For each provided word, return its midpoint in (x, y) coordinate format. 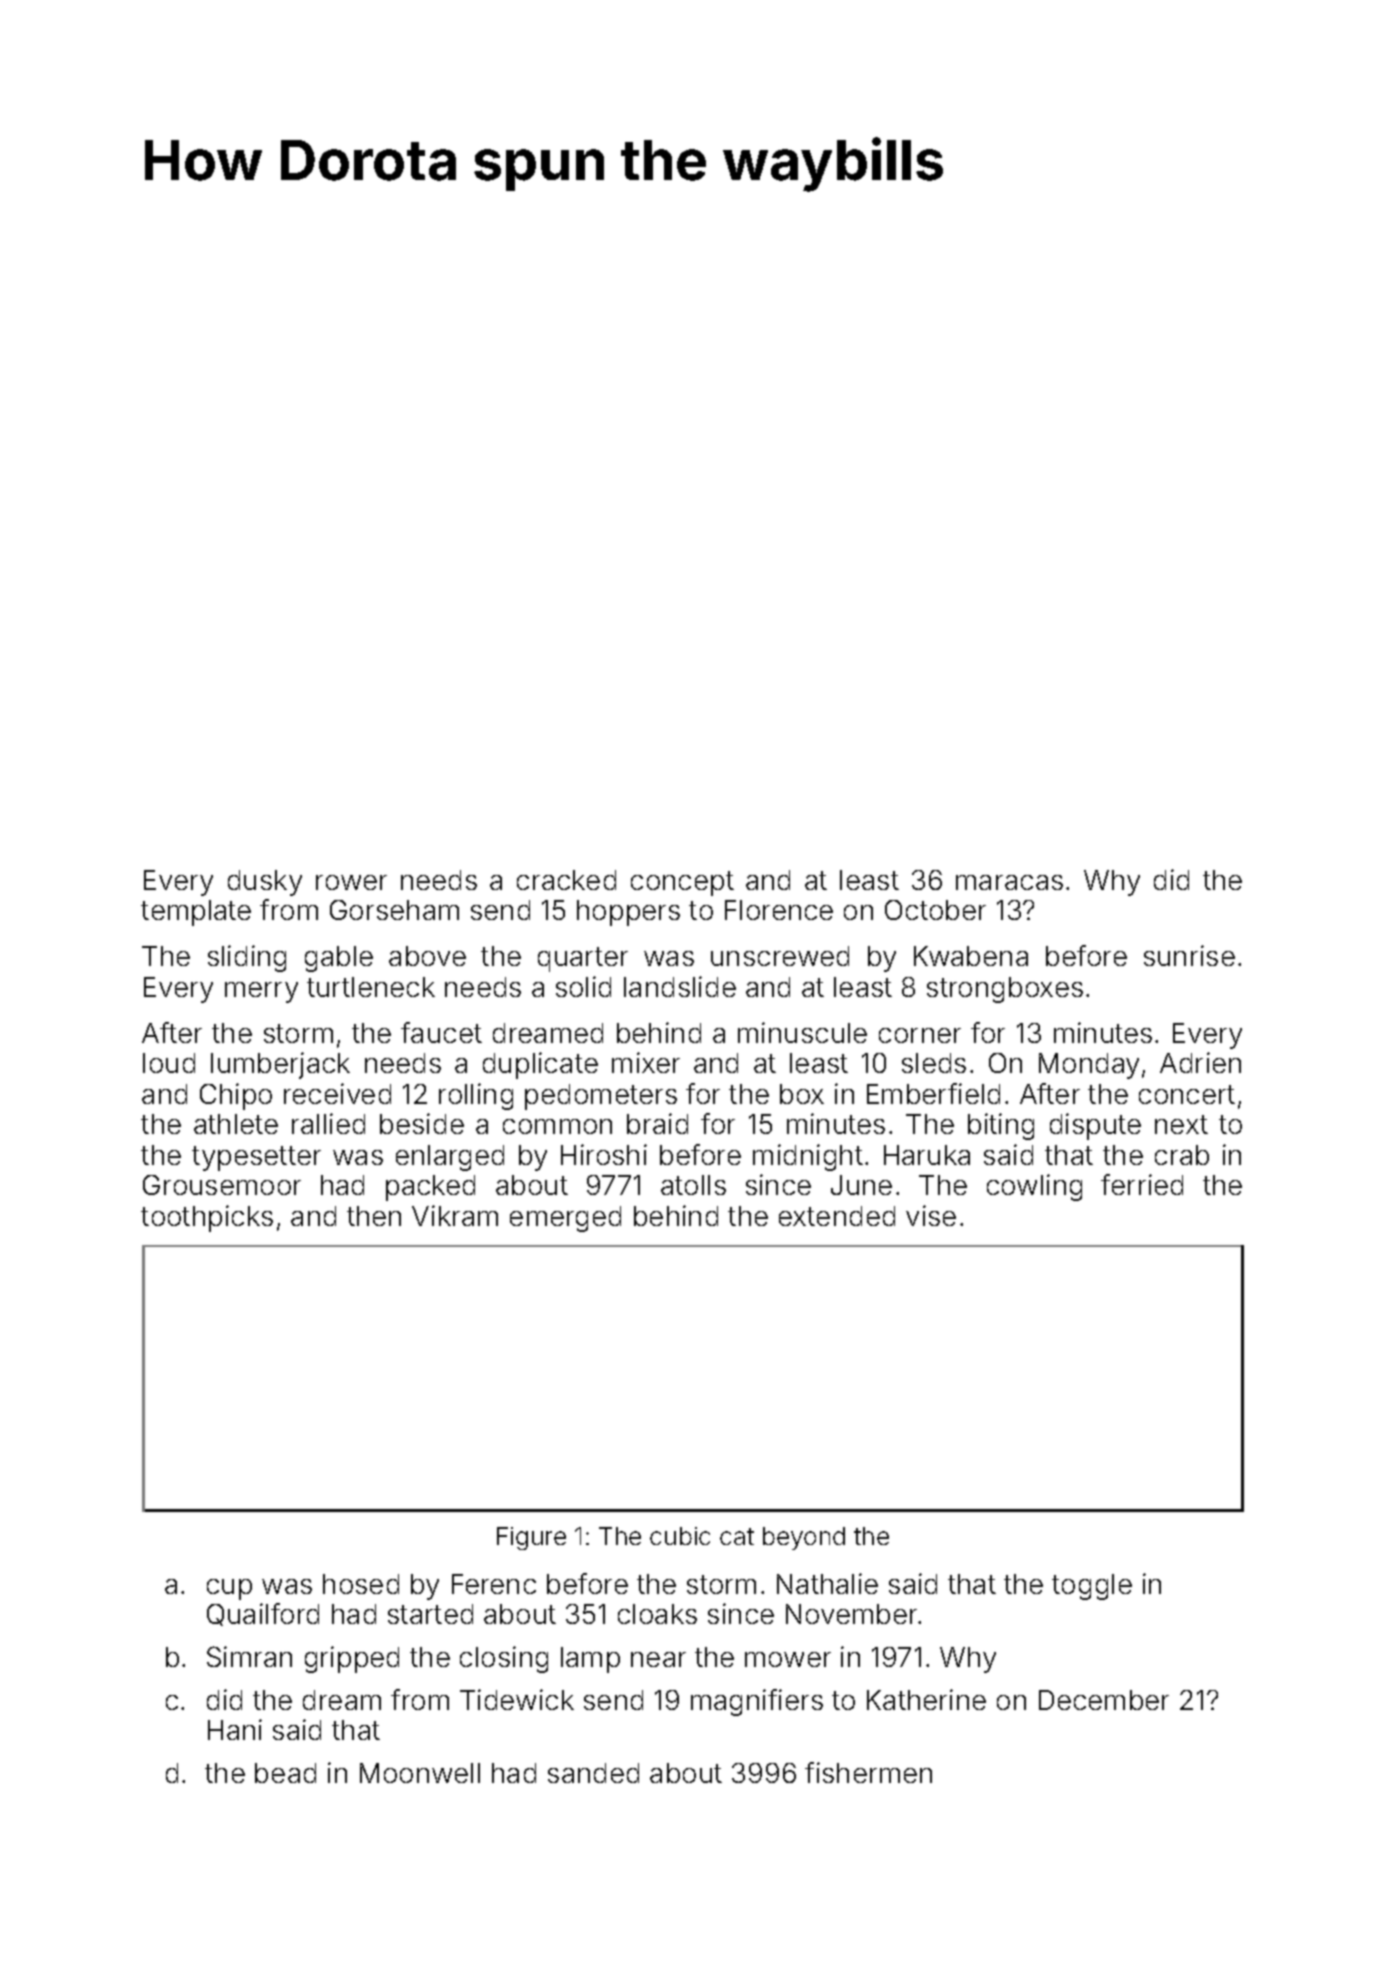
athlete (236, 1124)
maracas (1009, 882)
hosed (361, 1584)
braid (657, 1123)
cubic (680, 1536)
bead (285, 1773)
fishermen (868, 1772)
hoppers (628, 913)
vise (931, 1215)
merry (261, 992)
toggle (1092, 1587)
